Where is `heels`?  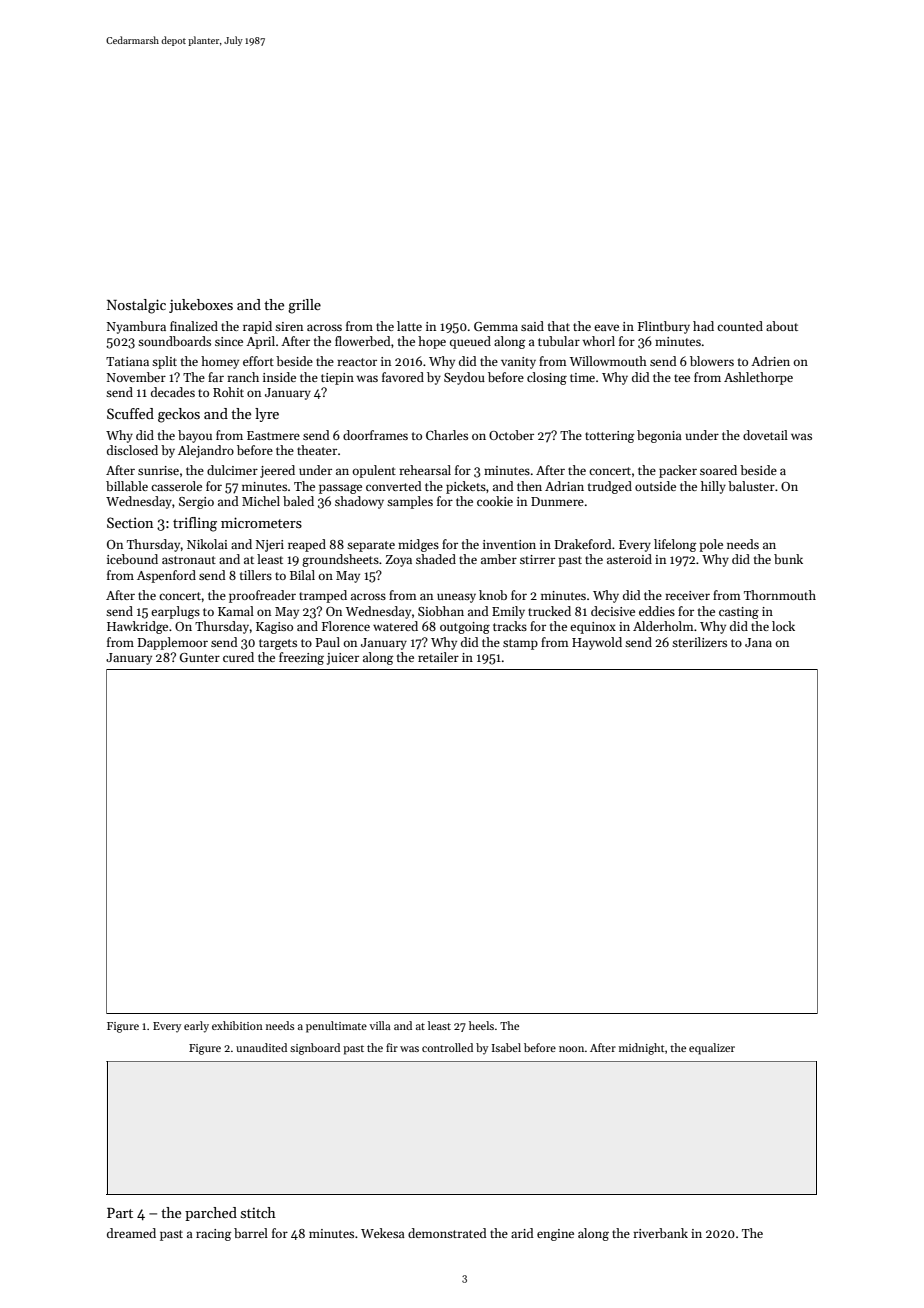
heels is located at coordinates (481, 1025).
